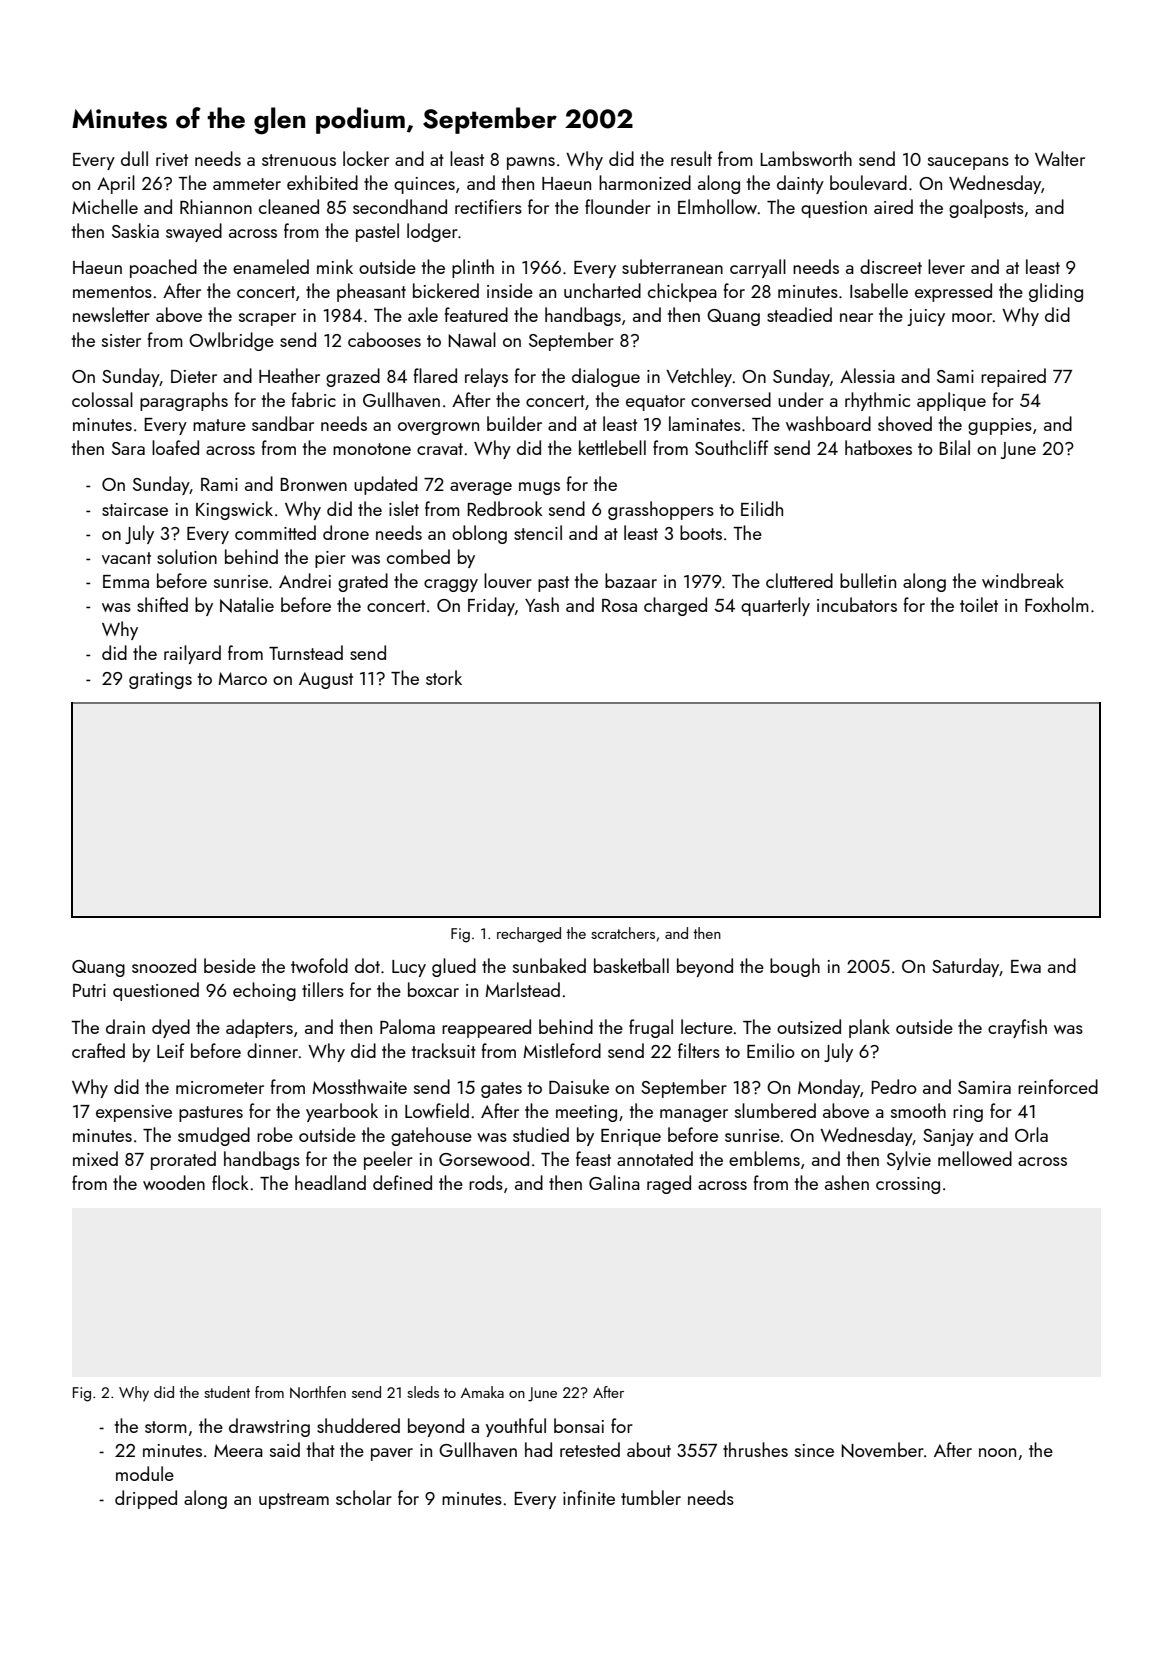 This screenshot has width=1172, height=1658. Describe the element at coordinates (326, 680) in the screenshot. I see `August` at that location.
